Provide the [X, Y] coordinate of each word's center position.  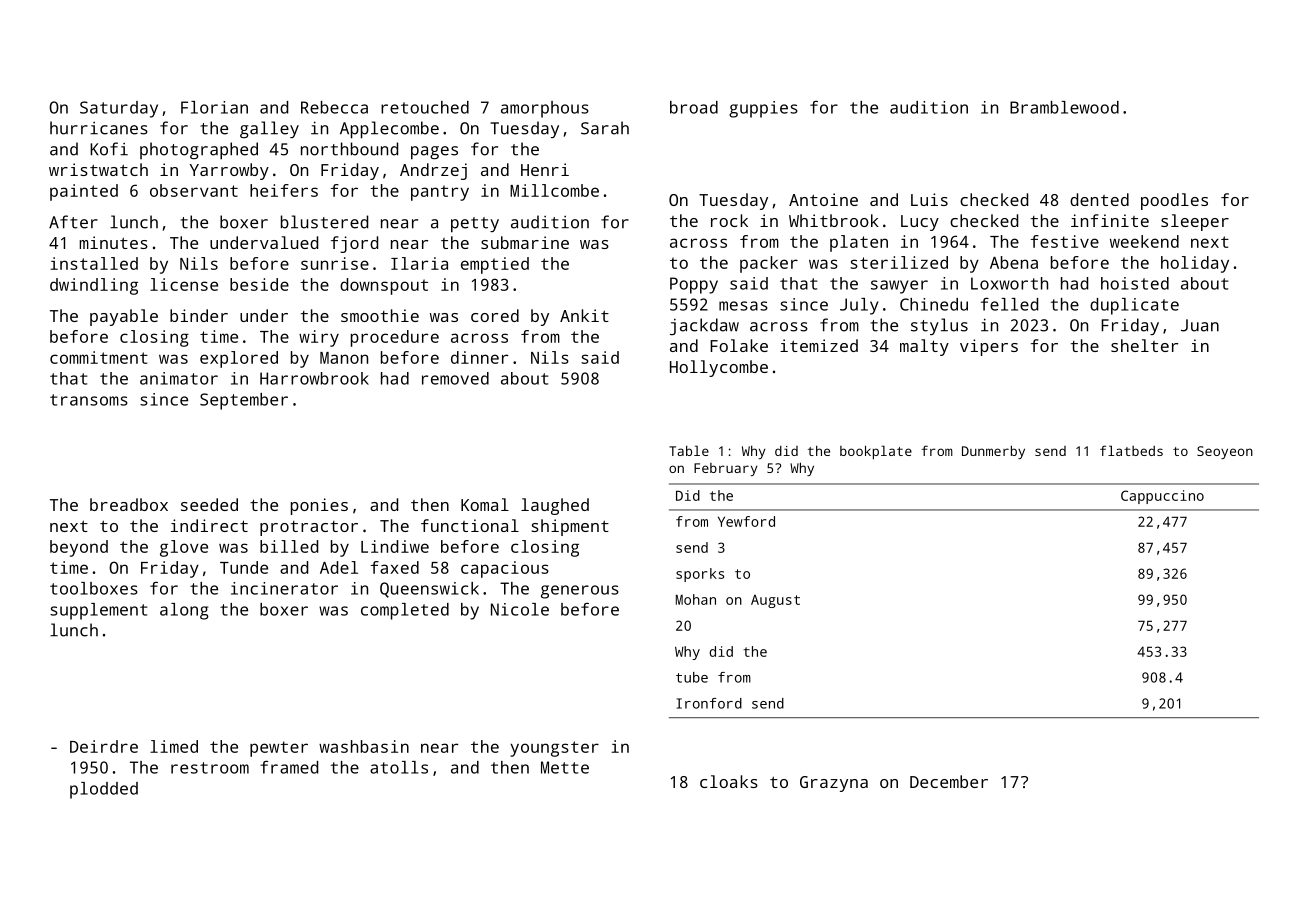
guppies [763, 109]
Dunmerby [993, 452]
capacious [505, 569]
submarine [525, 242]
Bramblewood [1064, 107]
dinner [479, 357]
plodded [104, 790]
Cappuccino [1162, 497]
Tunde [244, 567]
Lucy [920, 223]
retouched [425, 107]
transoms [89, 400]
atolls [399, 767]
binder [199, 315]
